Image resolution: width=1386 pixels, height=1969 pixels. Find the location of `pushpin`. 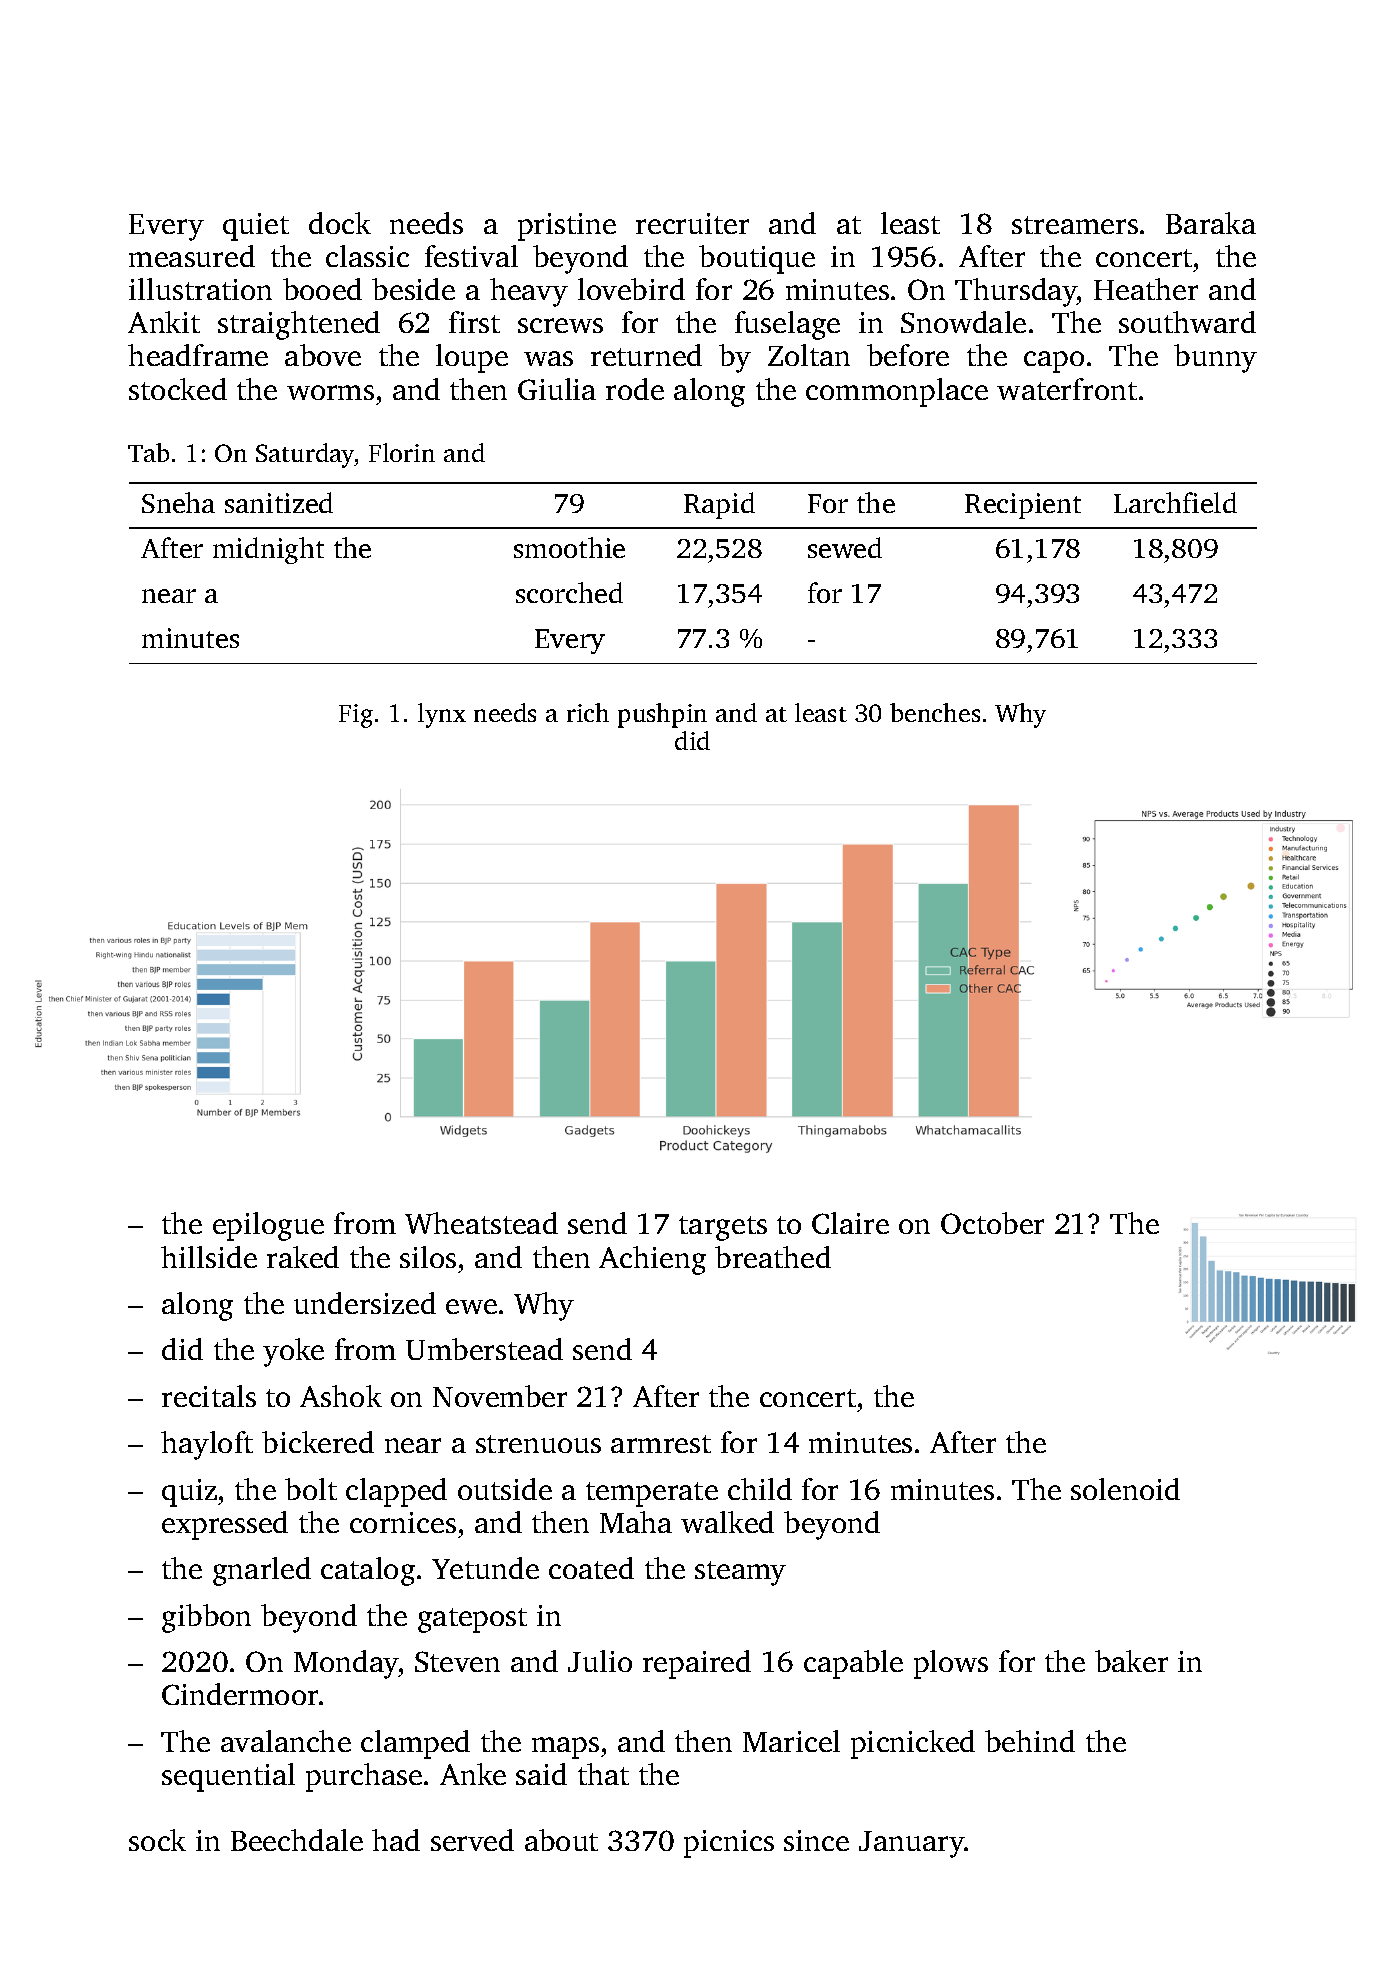

pushpin is located at coordinates (662, 715).
